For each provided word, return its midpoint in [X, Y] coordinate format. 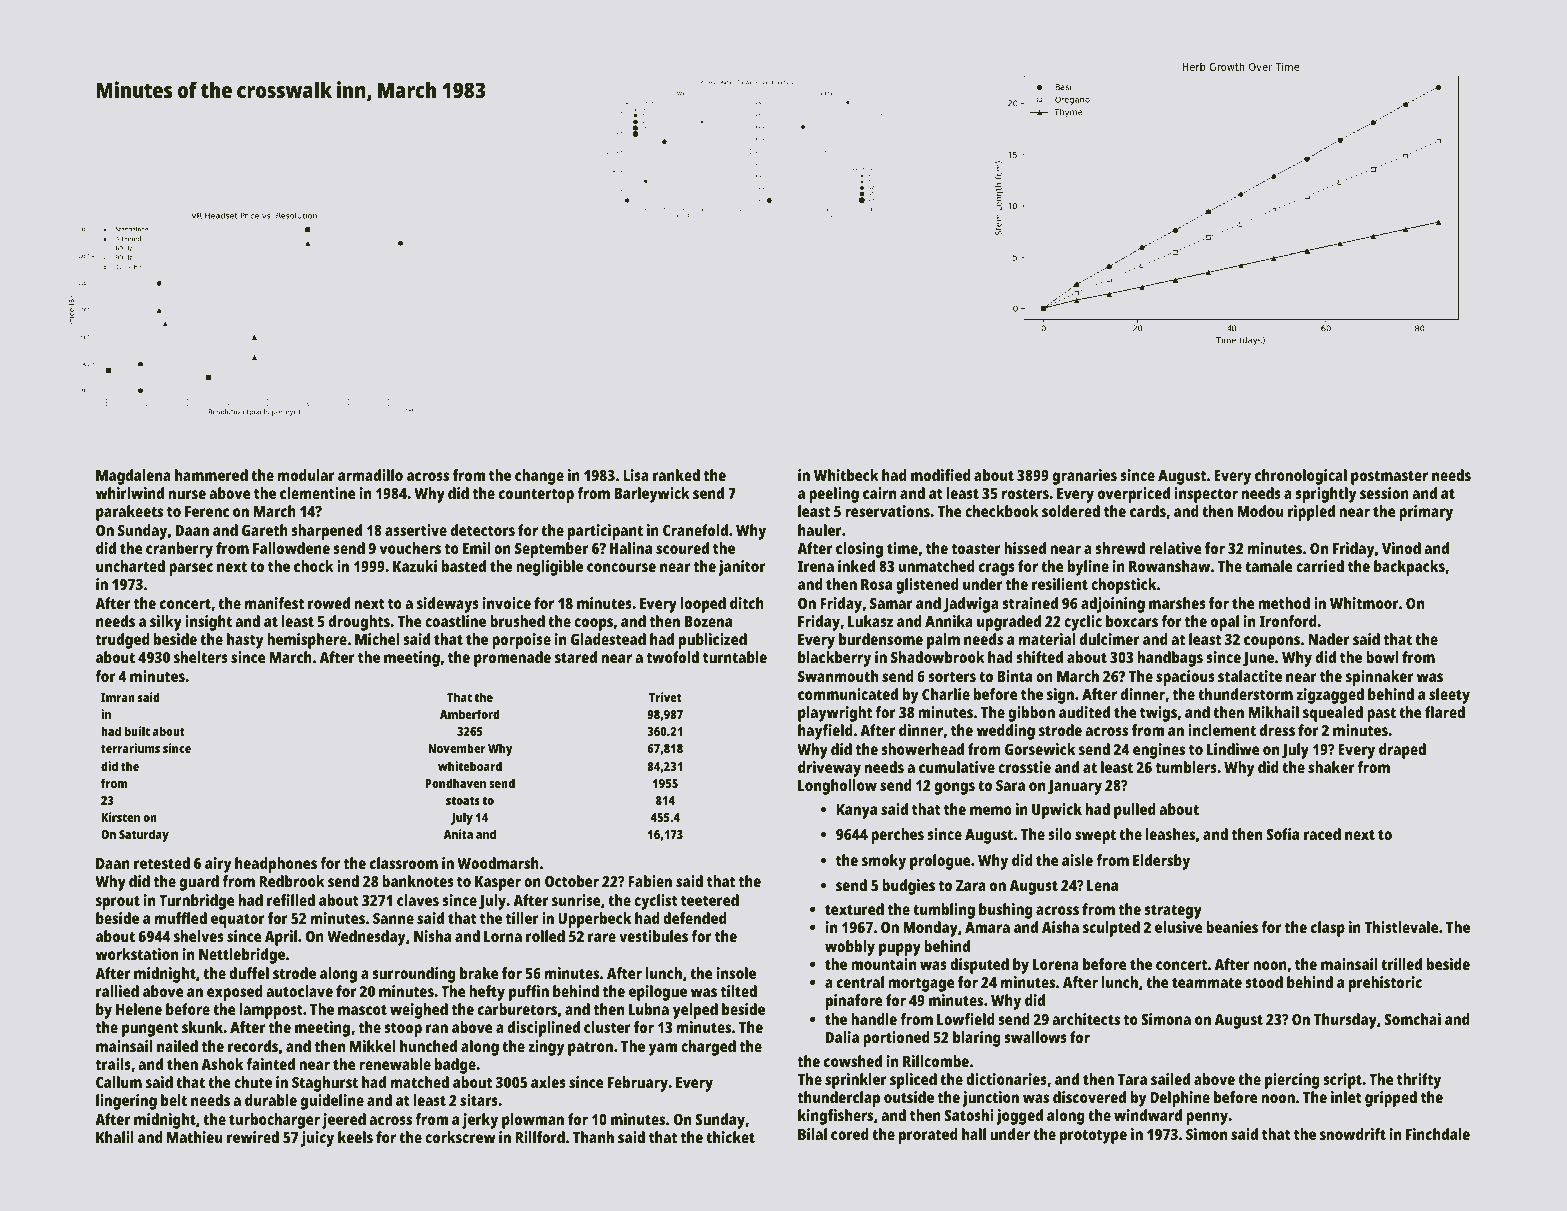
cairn [879, 493]
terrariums [130, 748]
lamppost [271, 1011]
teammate [1207, 983]
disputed [979, 966]
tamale [1269, 566]
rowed [329, 603]
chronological [1301, 477]
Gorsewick [1040, 749]
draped [1402, 751]
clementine [318, 493]
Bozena [708, 621]
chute [253, 1082]
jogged [1019, 1117]
